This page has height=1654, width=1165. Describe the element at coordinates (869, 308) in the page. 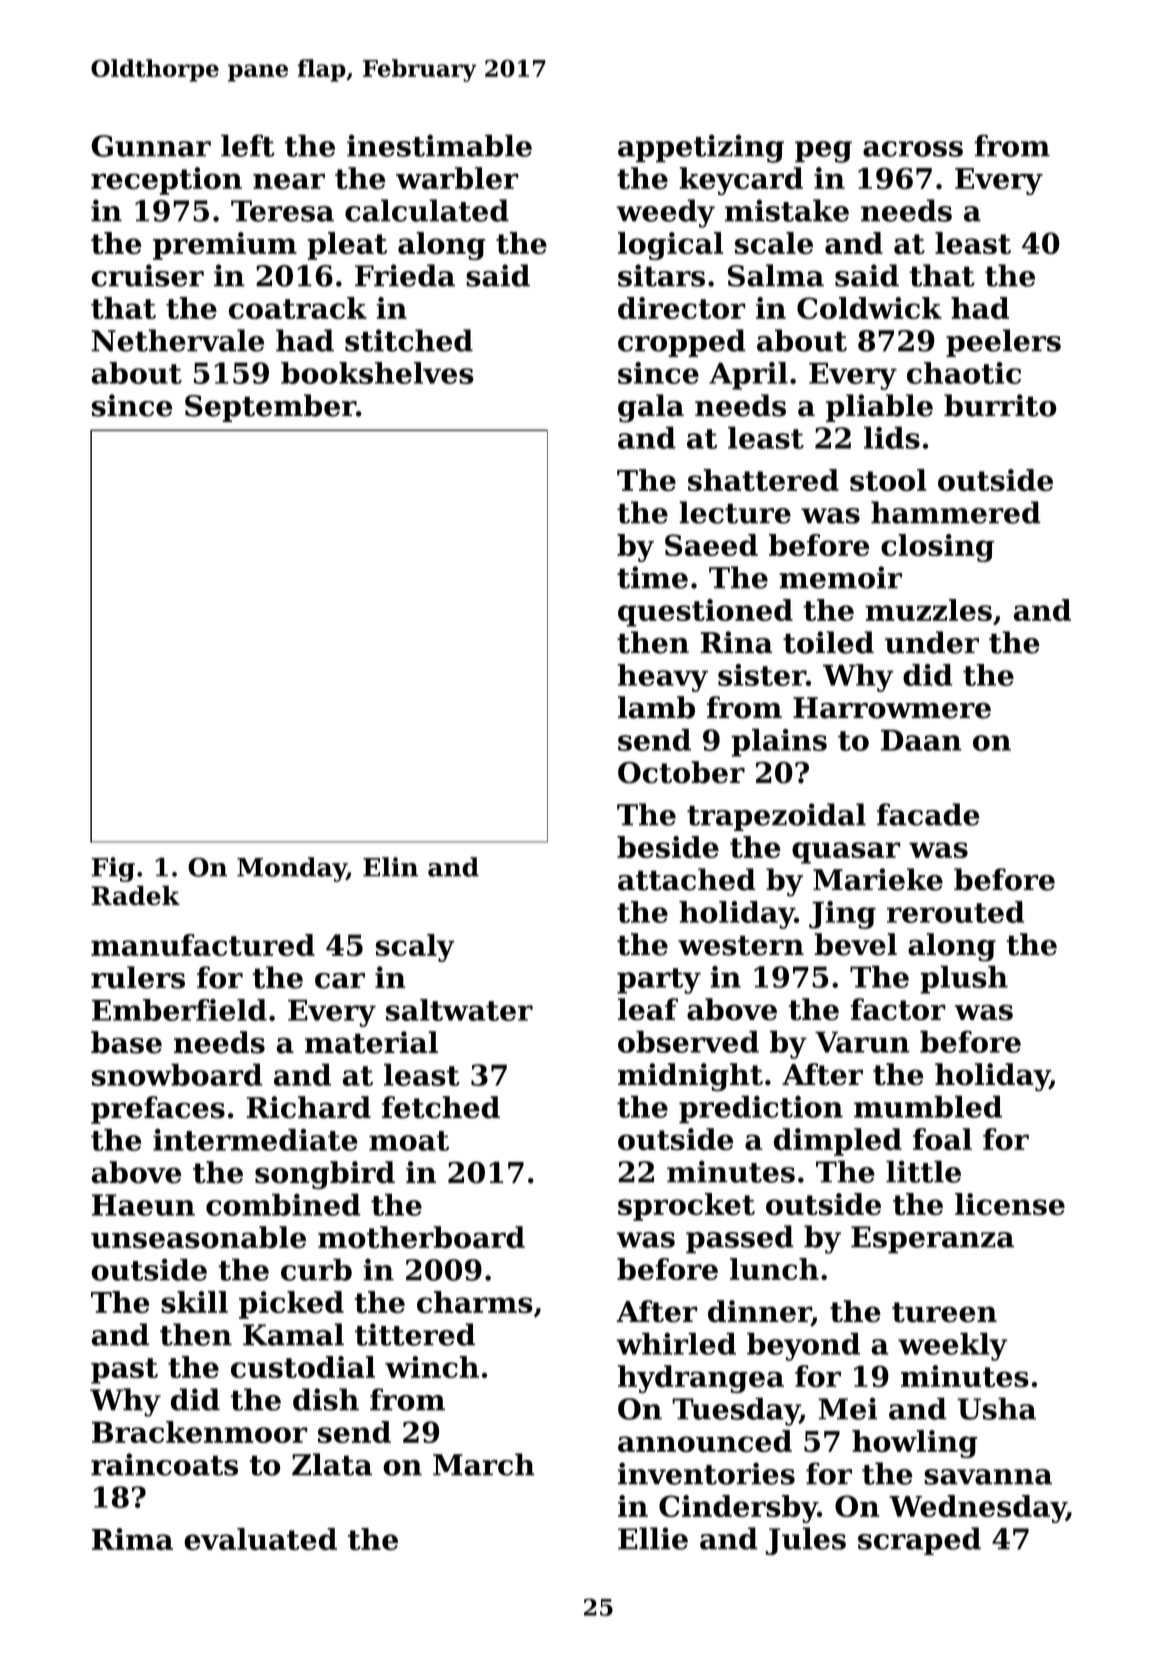

I see `Coldwick` at that location.
